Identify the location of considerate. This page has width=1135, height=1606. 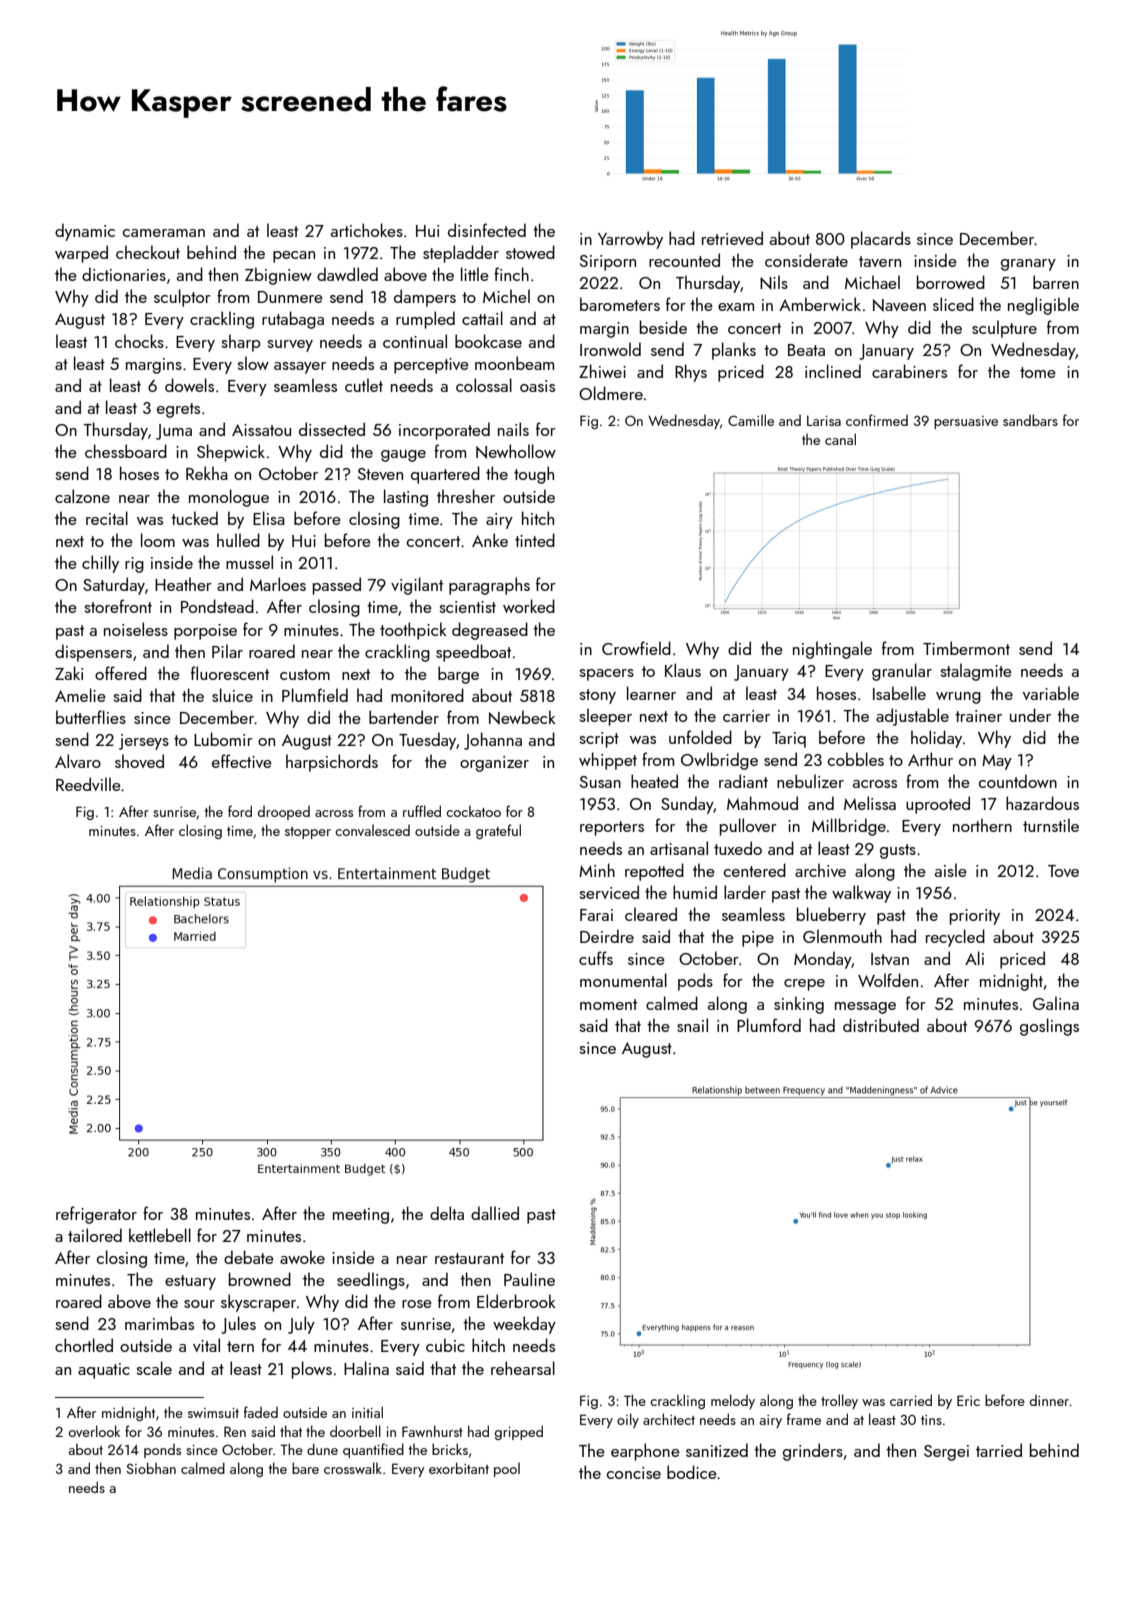
(806, 260).
